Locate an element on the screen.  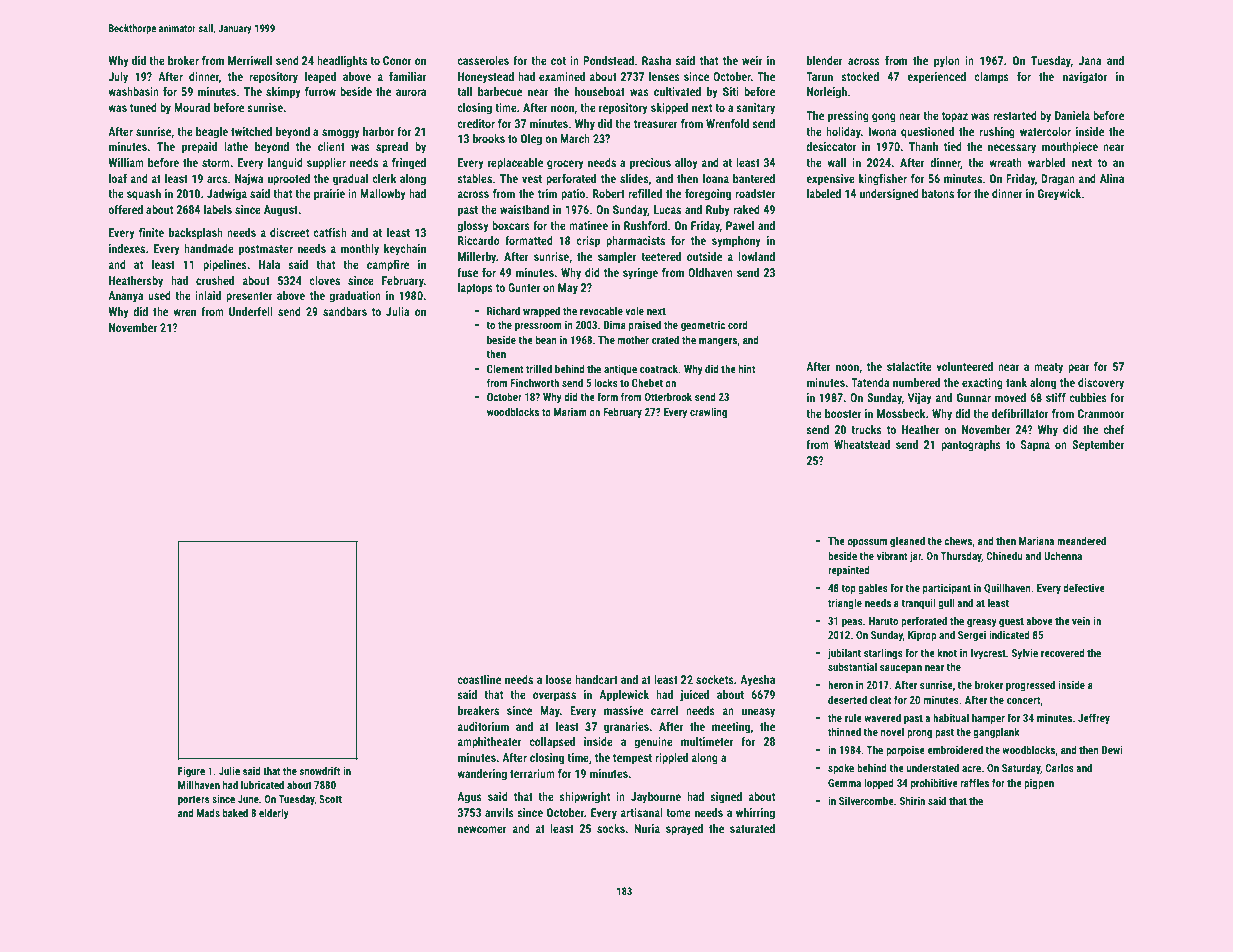
Pondstead is located at coordinates (608, 60).
